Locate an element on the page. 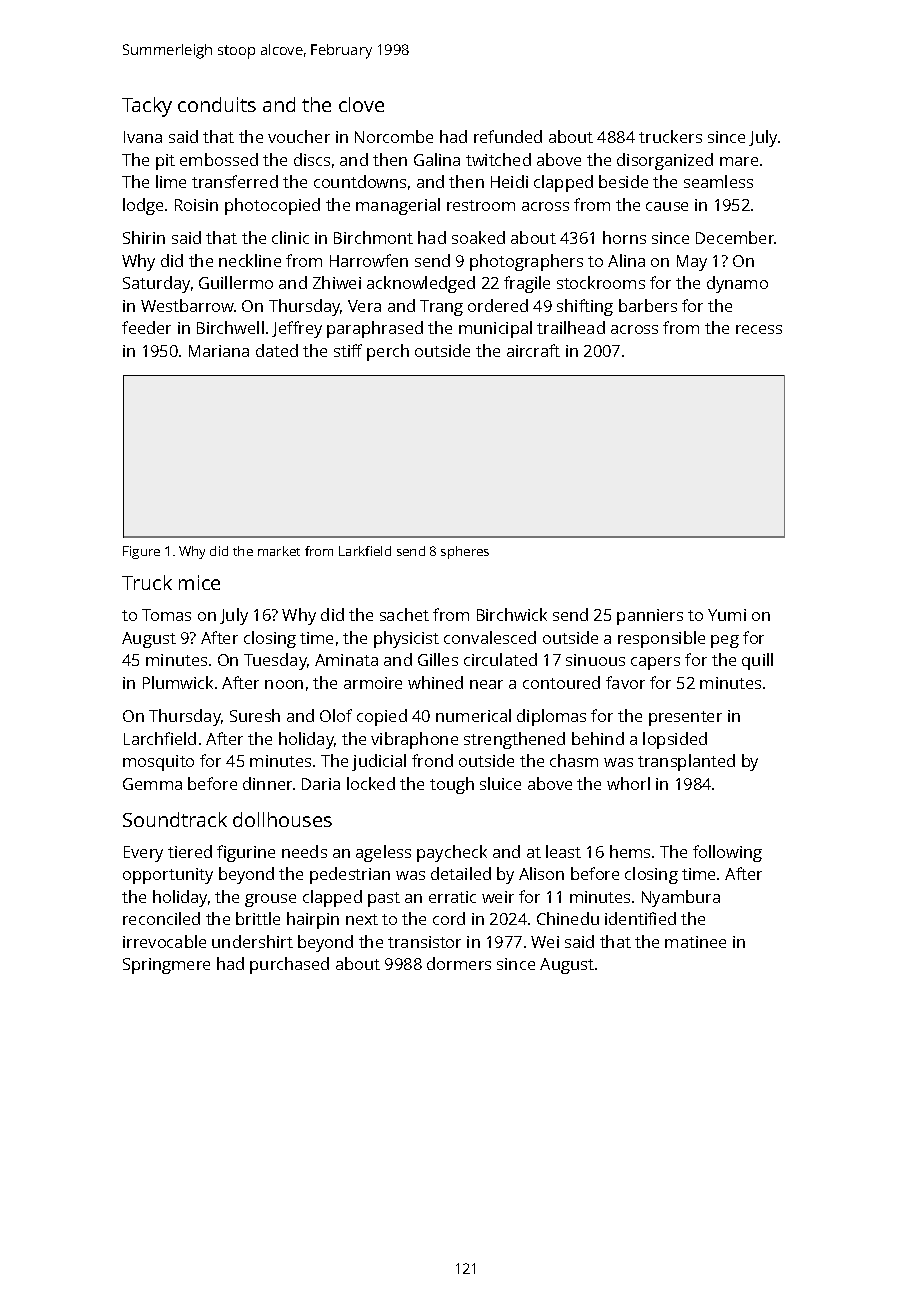  Tacky is located at coordinates (147, 107).
